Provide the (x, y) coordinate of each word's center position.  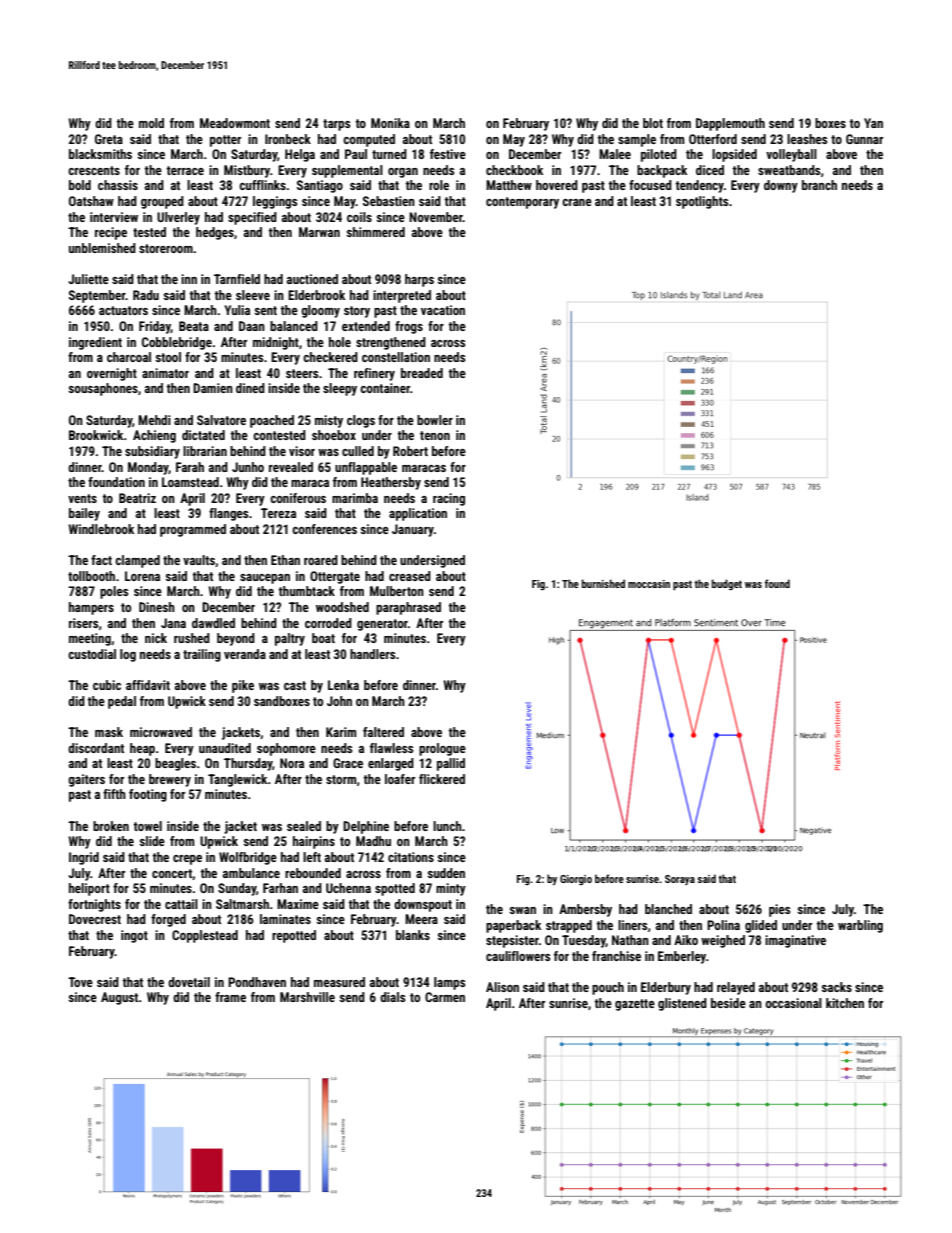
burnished (603, 583)
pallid (451, 764)
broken (111, 826)
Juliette (88, 279)
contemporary (522, 203)
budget (727, 584)
